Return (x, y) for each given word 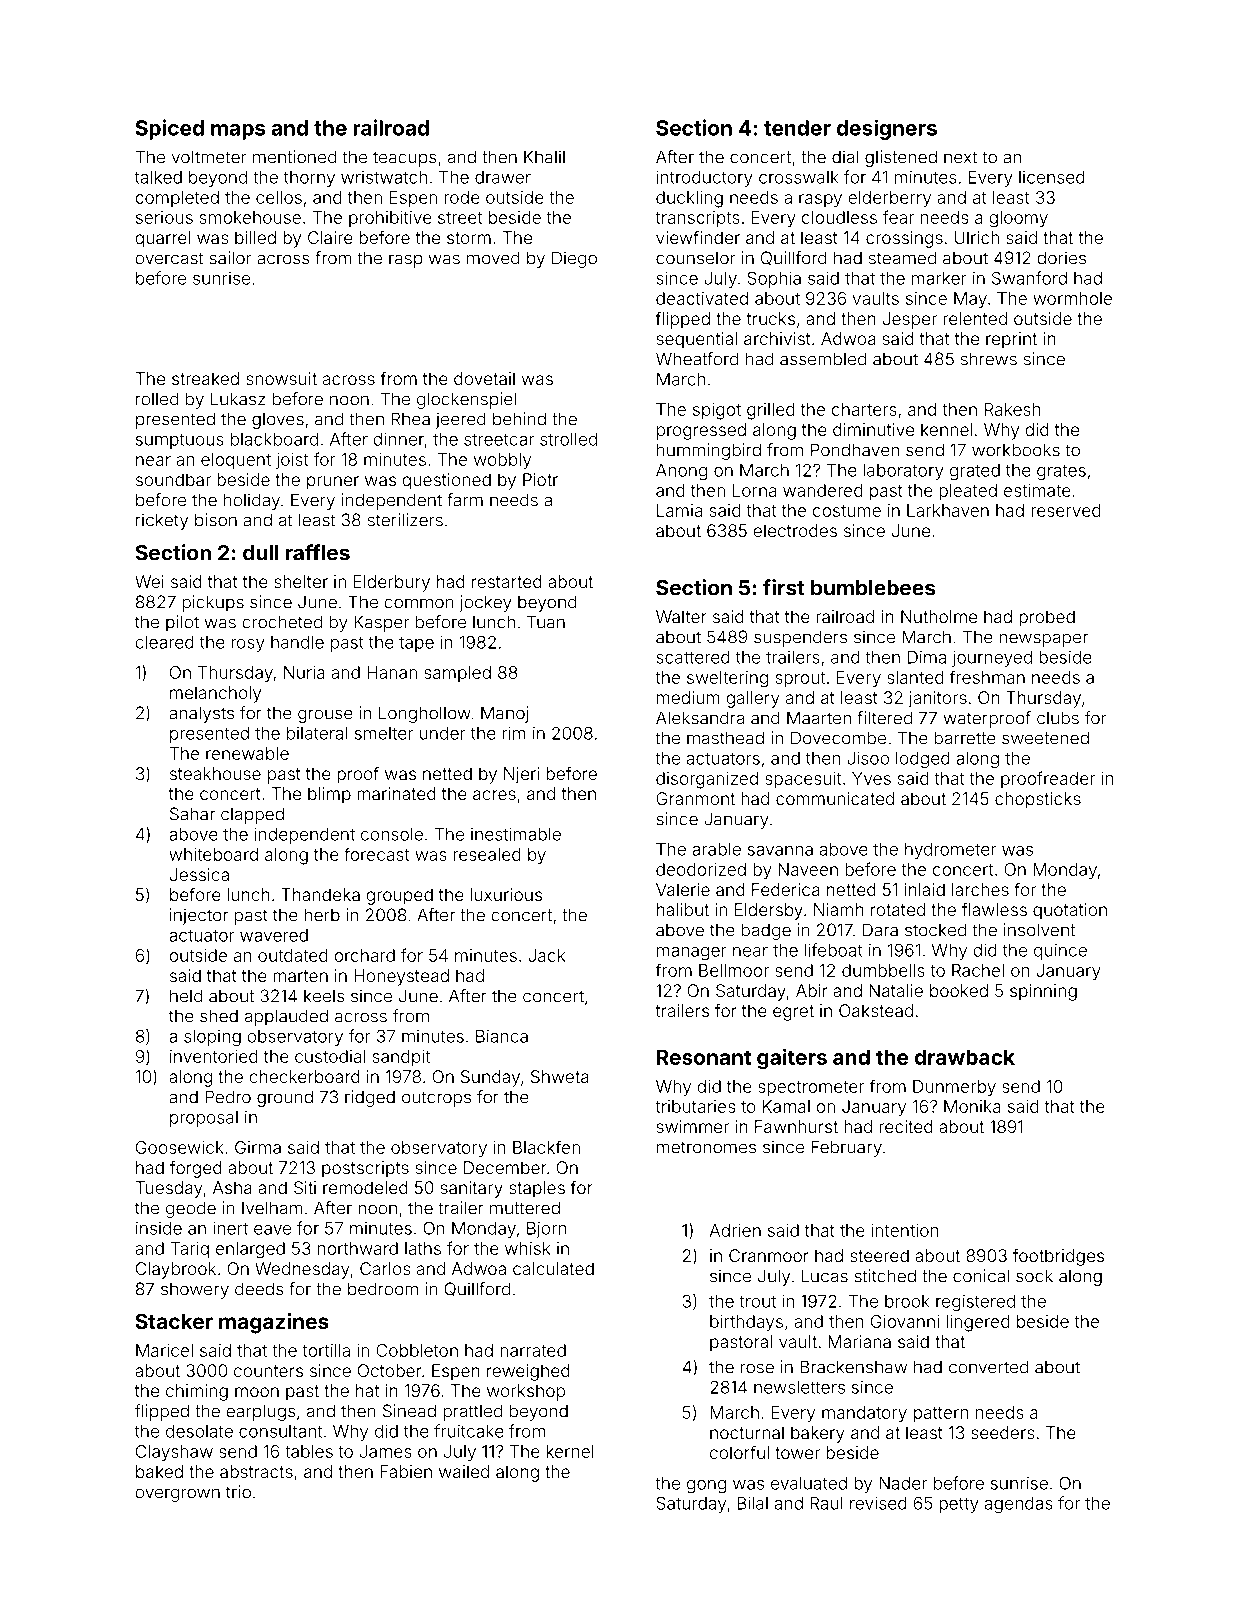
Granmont (695, 798)
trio (238, 1492)
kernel (570, 1451)
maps (238, 132)
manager (692, 953)
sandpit (401, 1058)
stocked (935, 930)
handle (297, 642)
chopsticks (1038, 800)
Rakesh (1013, 409)
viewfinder (698, 237)
